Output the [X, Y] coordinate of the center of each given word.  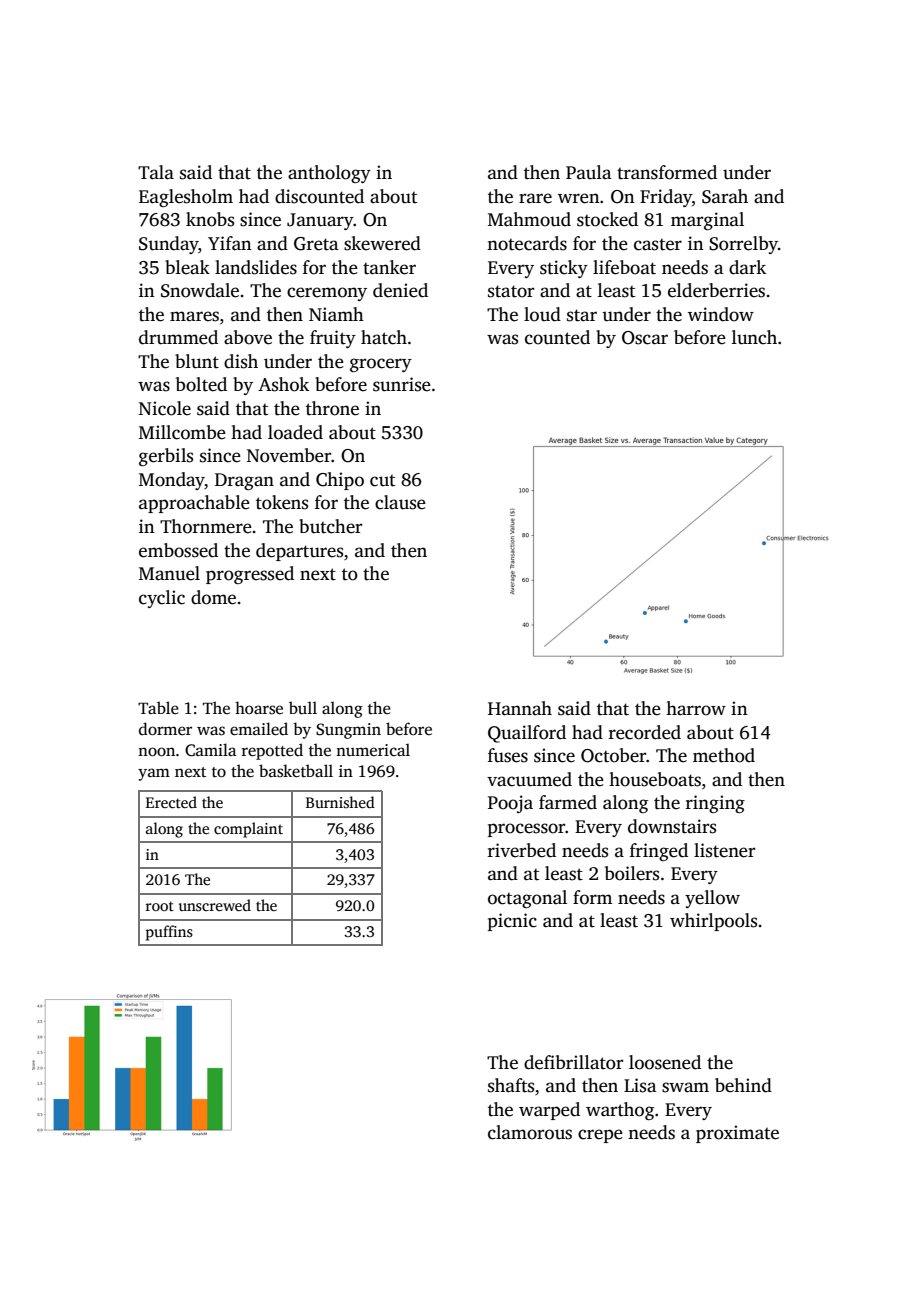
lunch [754, 337]
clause [400, 502]
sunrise [402, 384]
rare [535, 198]
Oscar [645, 338]
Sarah [725, 196]
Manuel [169, 573]
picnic [512, 922]
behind [743, 1085]
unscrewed [215, 905]
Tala [156, 172]
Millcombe [182, 432]
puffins [169, 933]
